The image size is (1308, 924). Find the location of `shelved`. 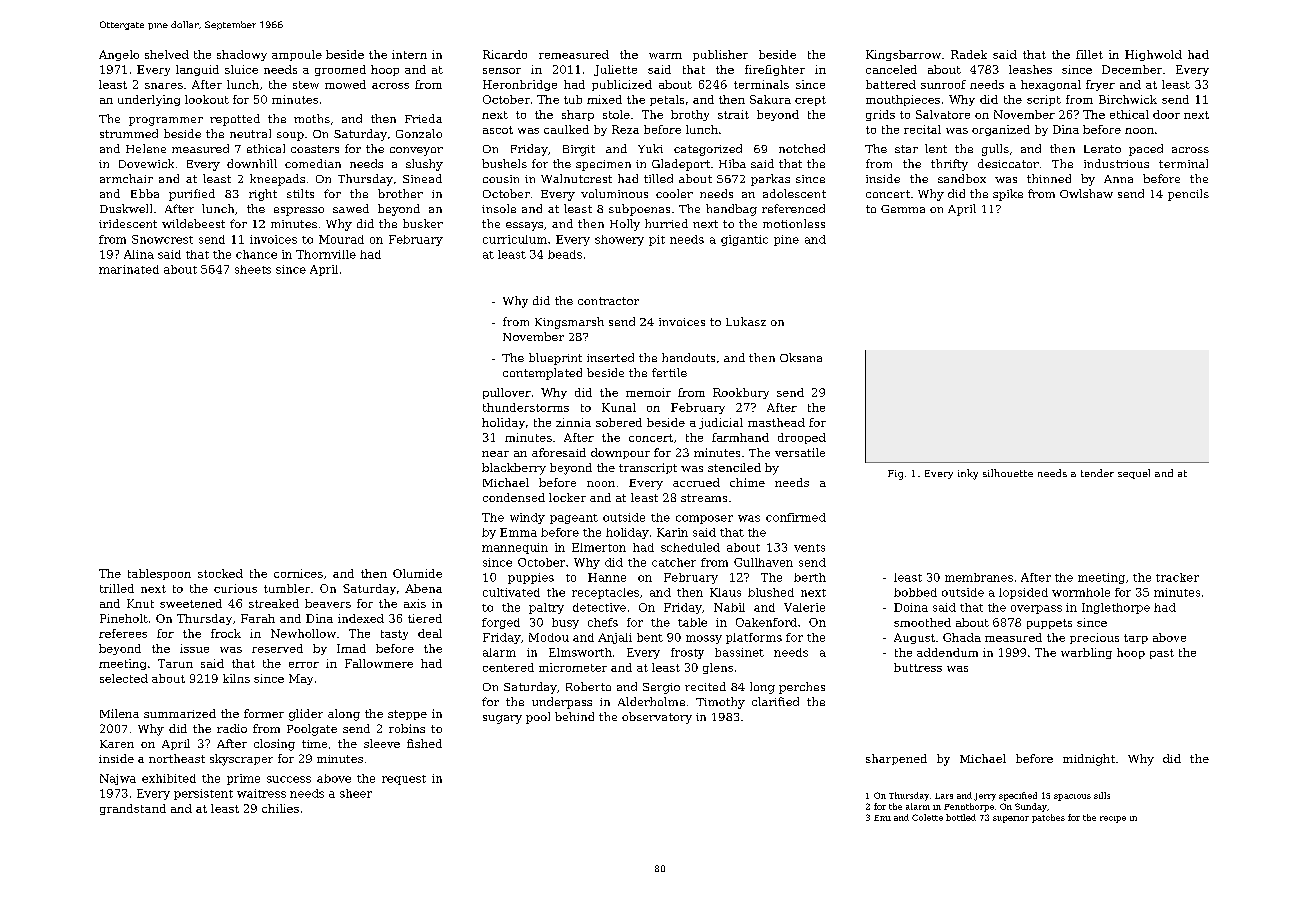

shelved is located at coordinates (167, 54).
